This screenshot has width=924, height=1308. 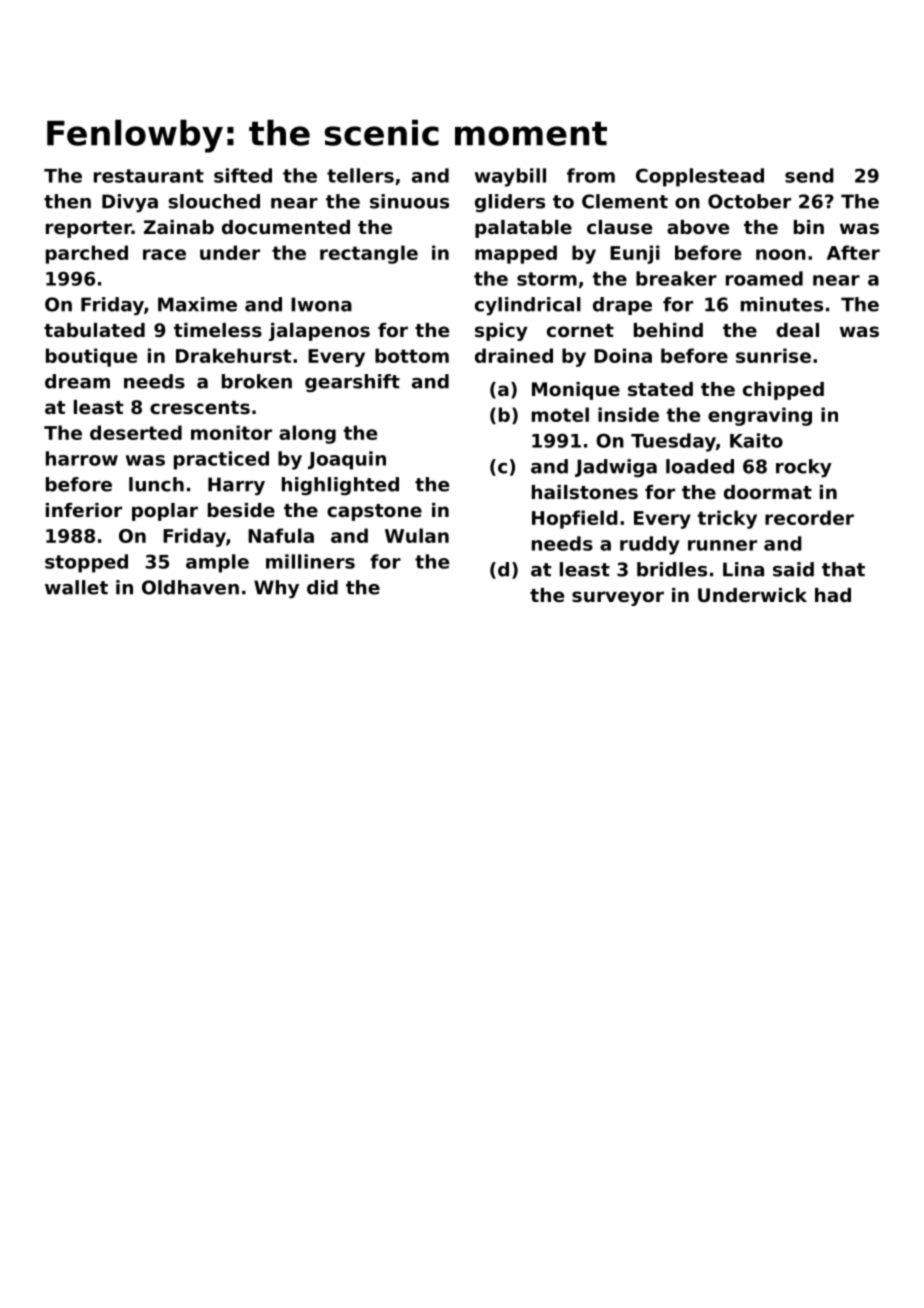 What do you see at coordinates (76, 587) in the screenshot?
I see `wallet` at bounding box center [76, 587].
